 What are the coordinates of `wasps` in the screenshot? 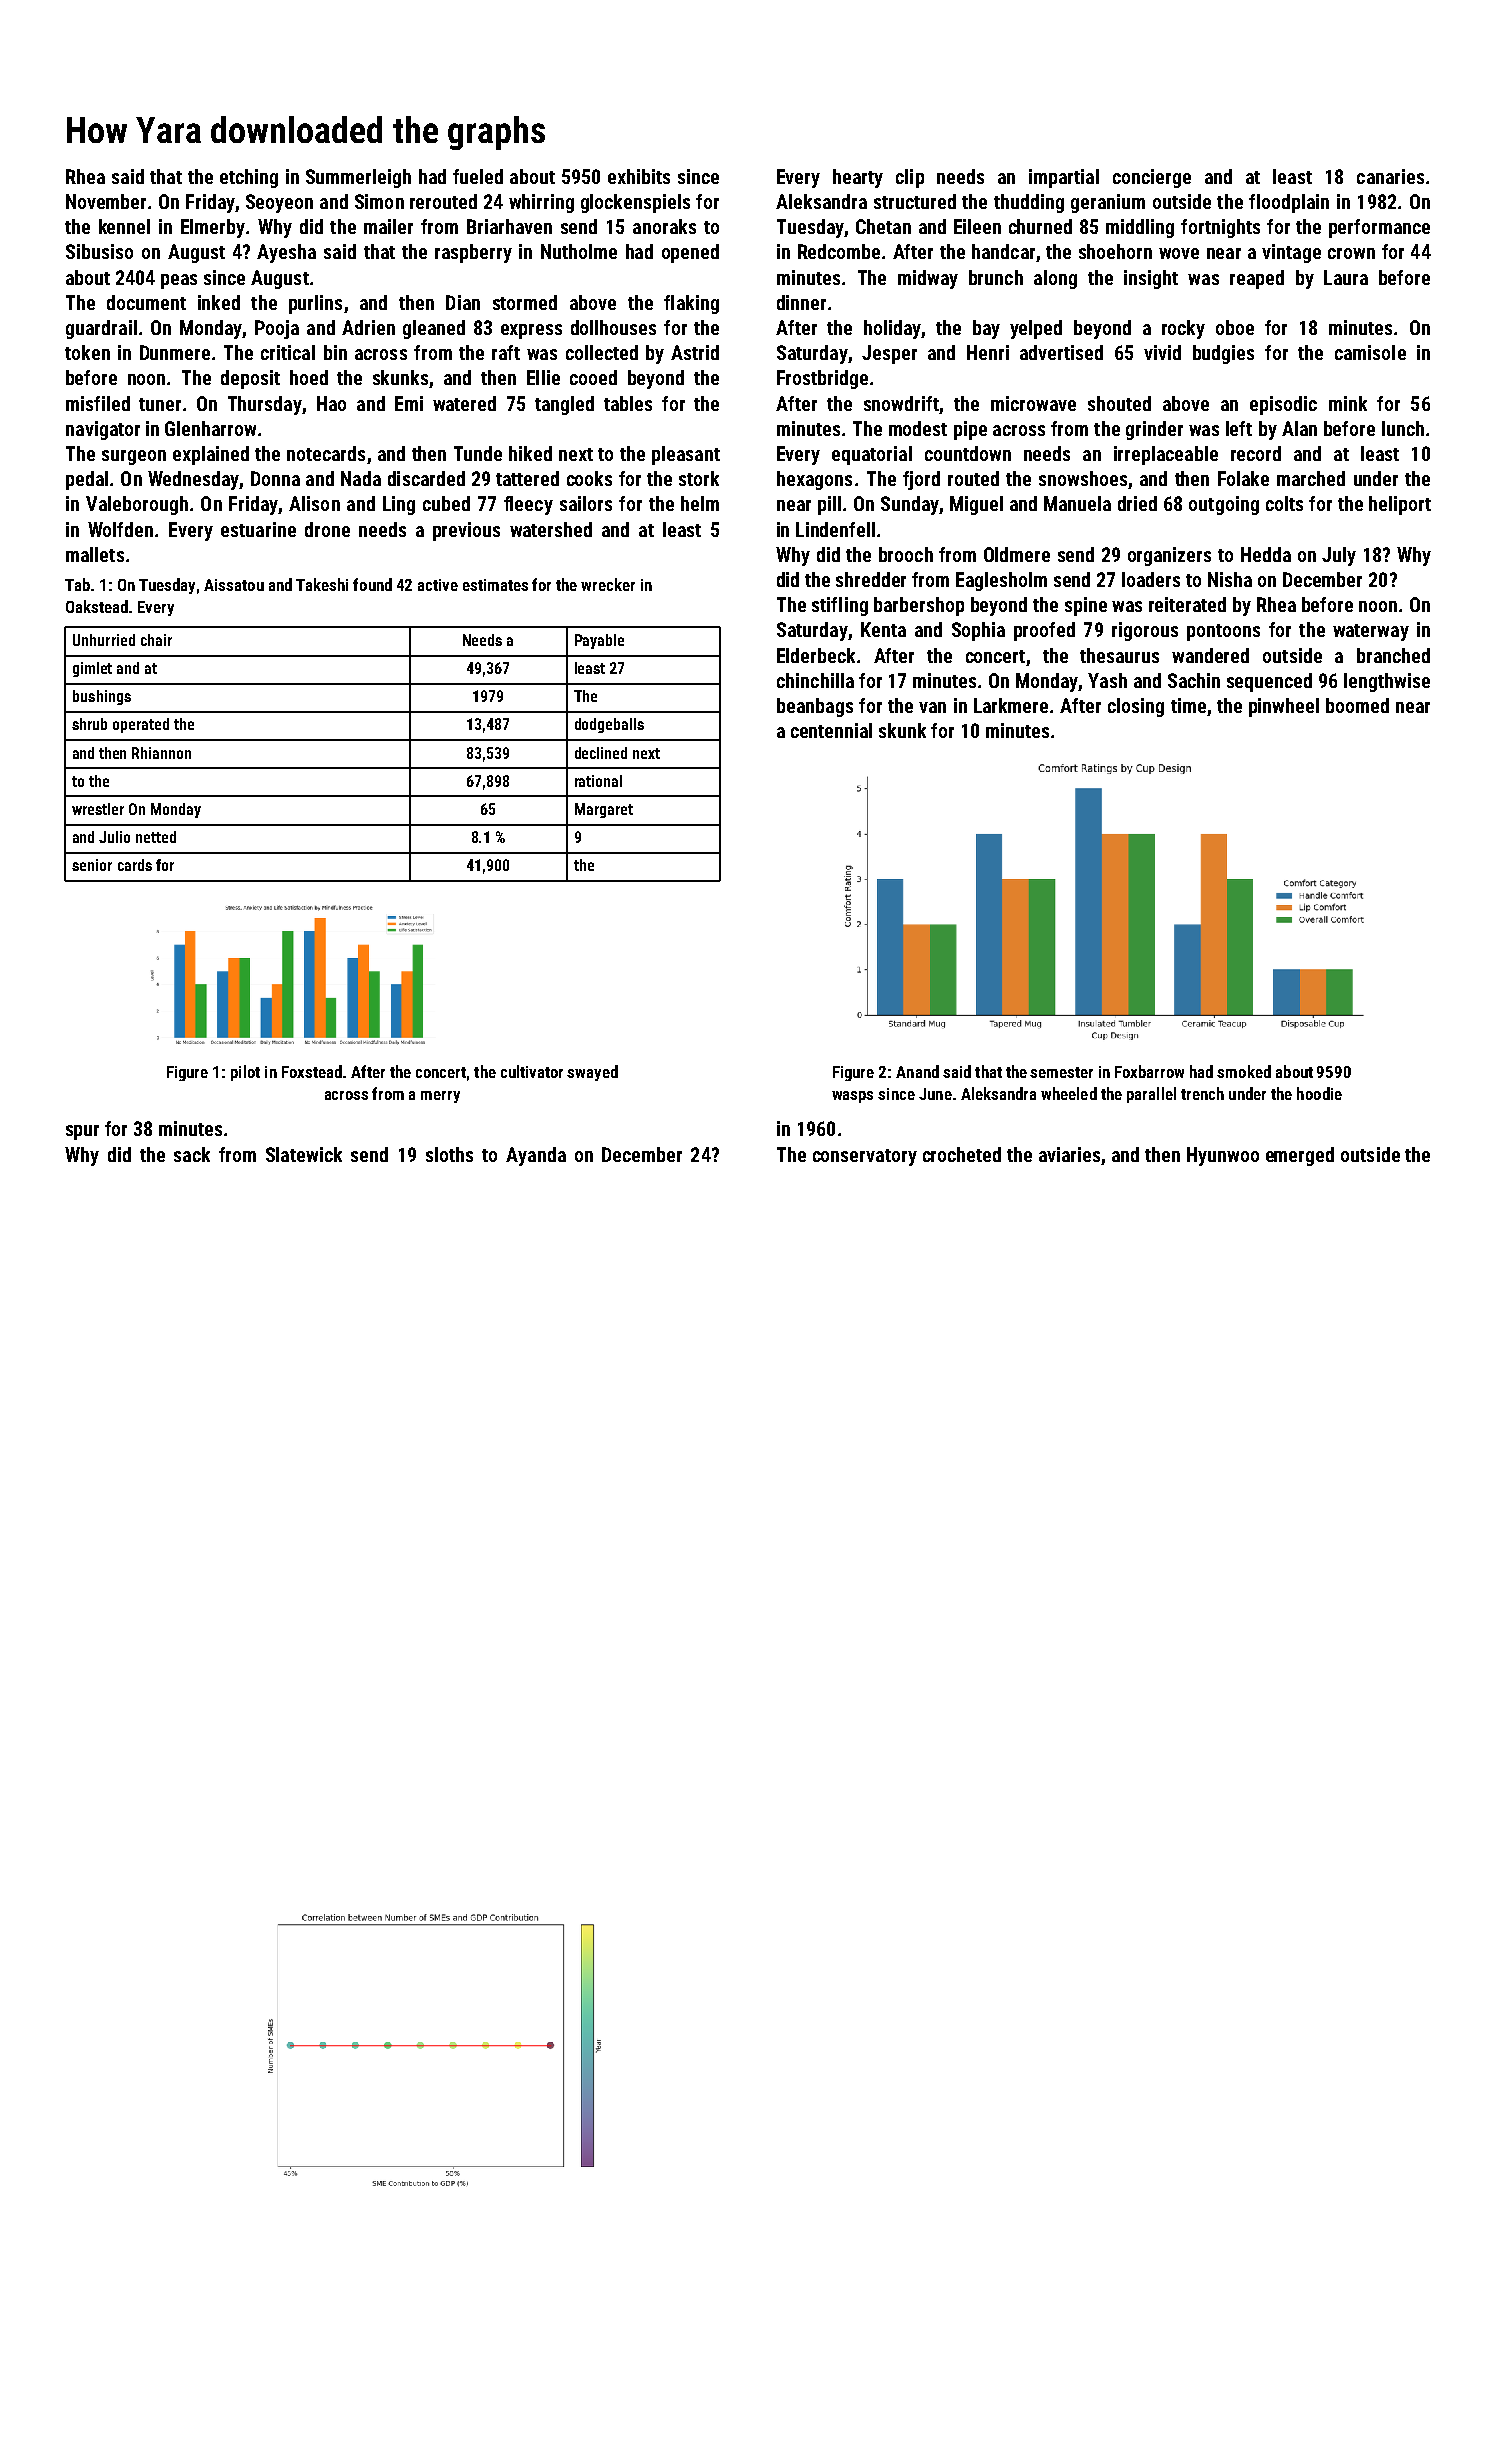 It's located at (852, 1097).
